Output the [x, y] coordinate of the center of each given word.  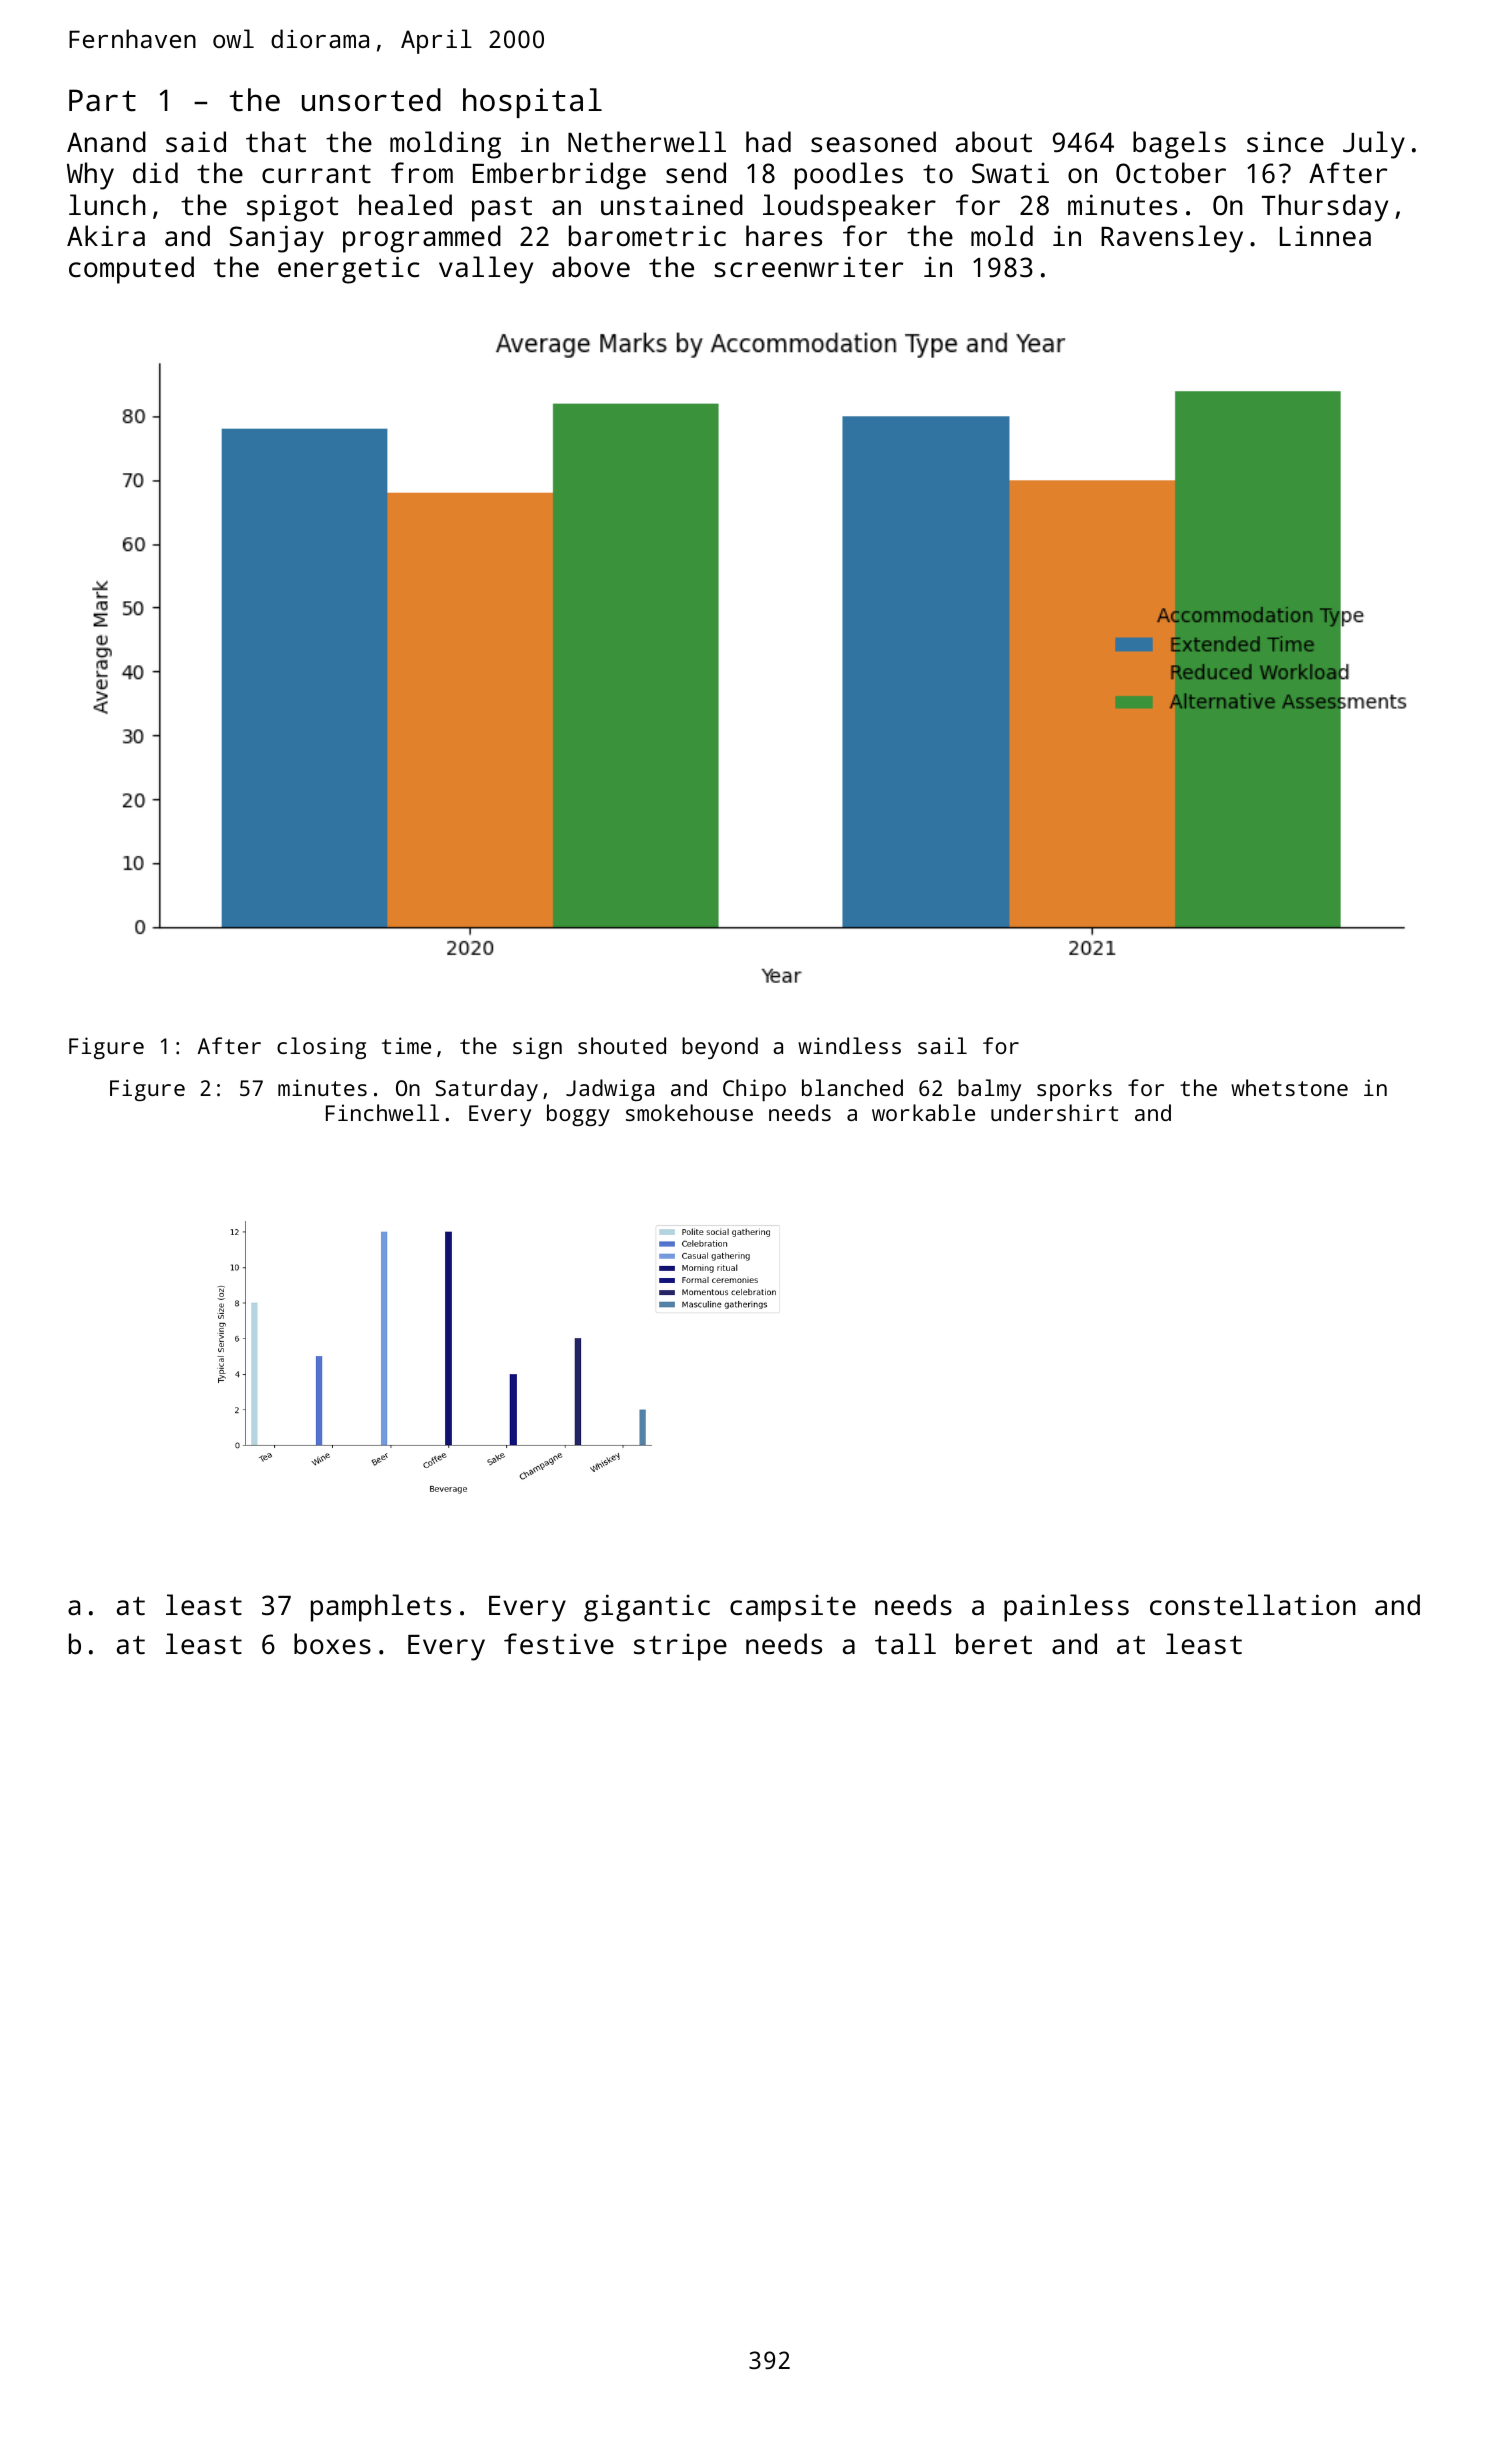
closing [321, 1048]
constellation [1253, 1605]
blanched [852, 1087]
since [1285, 141]
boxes [332, 1644]
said [196, 141]
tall [905, 1643]
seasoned [873, 142]
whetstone [1289, 1087]
